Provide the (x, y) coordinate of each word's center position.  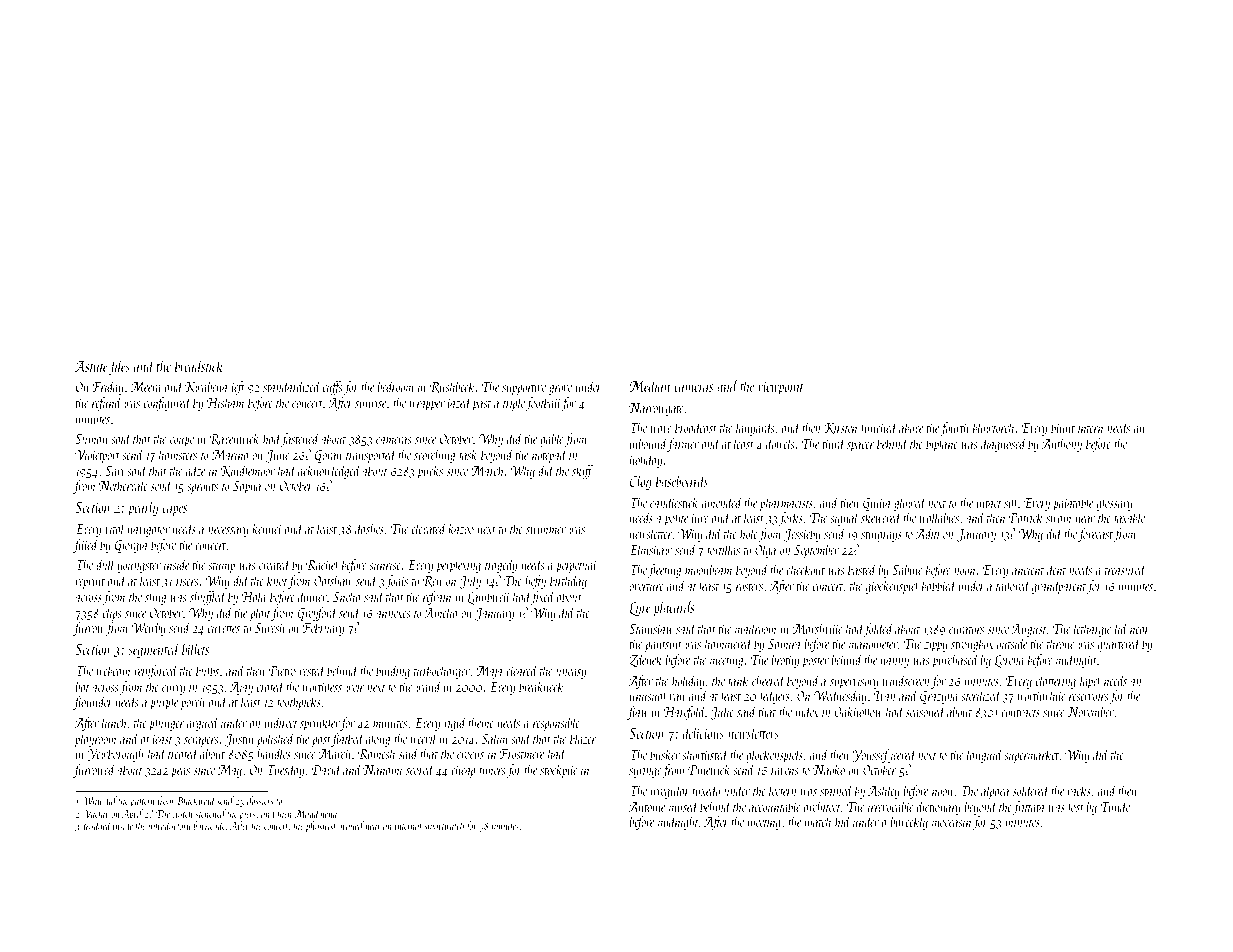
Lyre (640, 609)
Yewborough (115, 755)
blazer (583, 738)
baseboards (682, 480)
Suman (91, 439)
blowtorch (993, 427)
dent (1056, 569)
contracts (1020, 713)
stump (221, 567)
